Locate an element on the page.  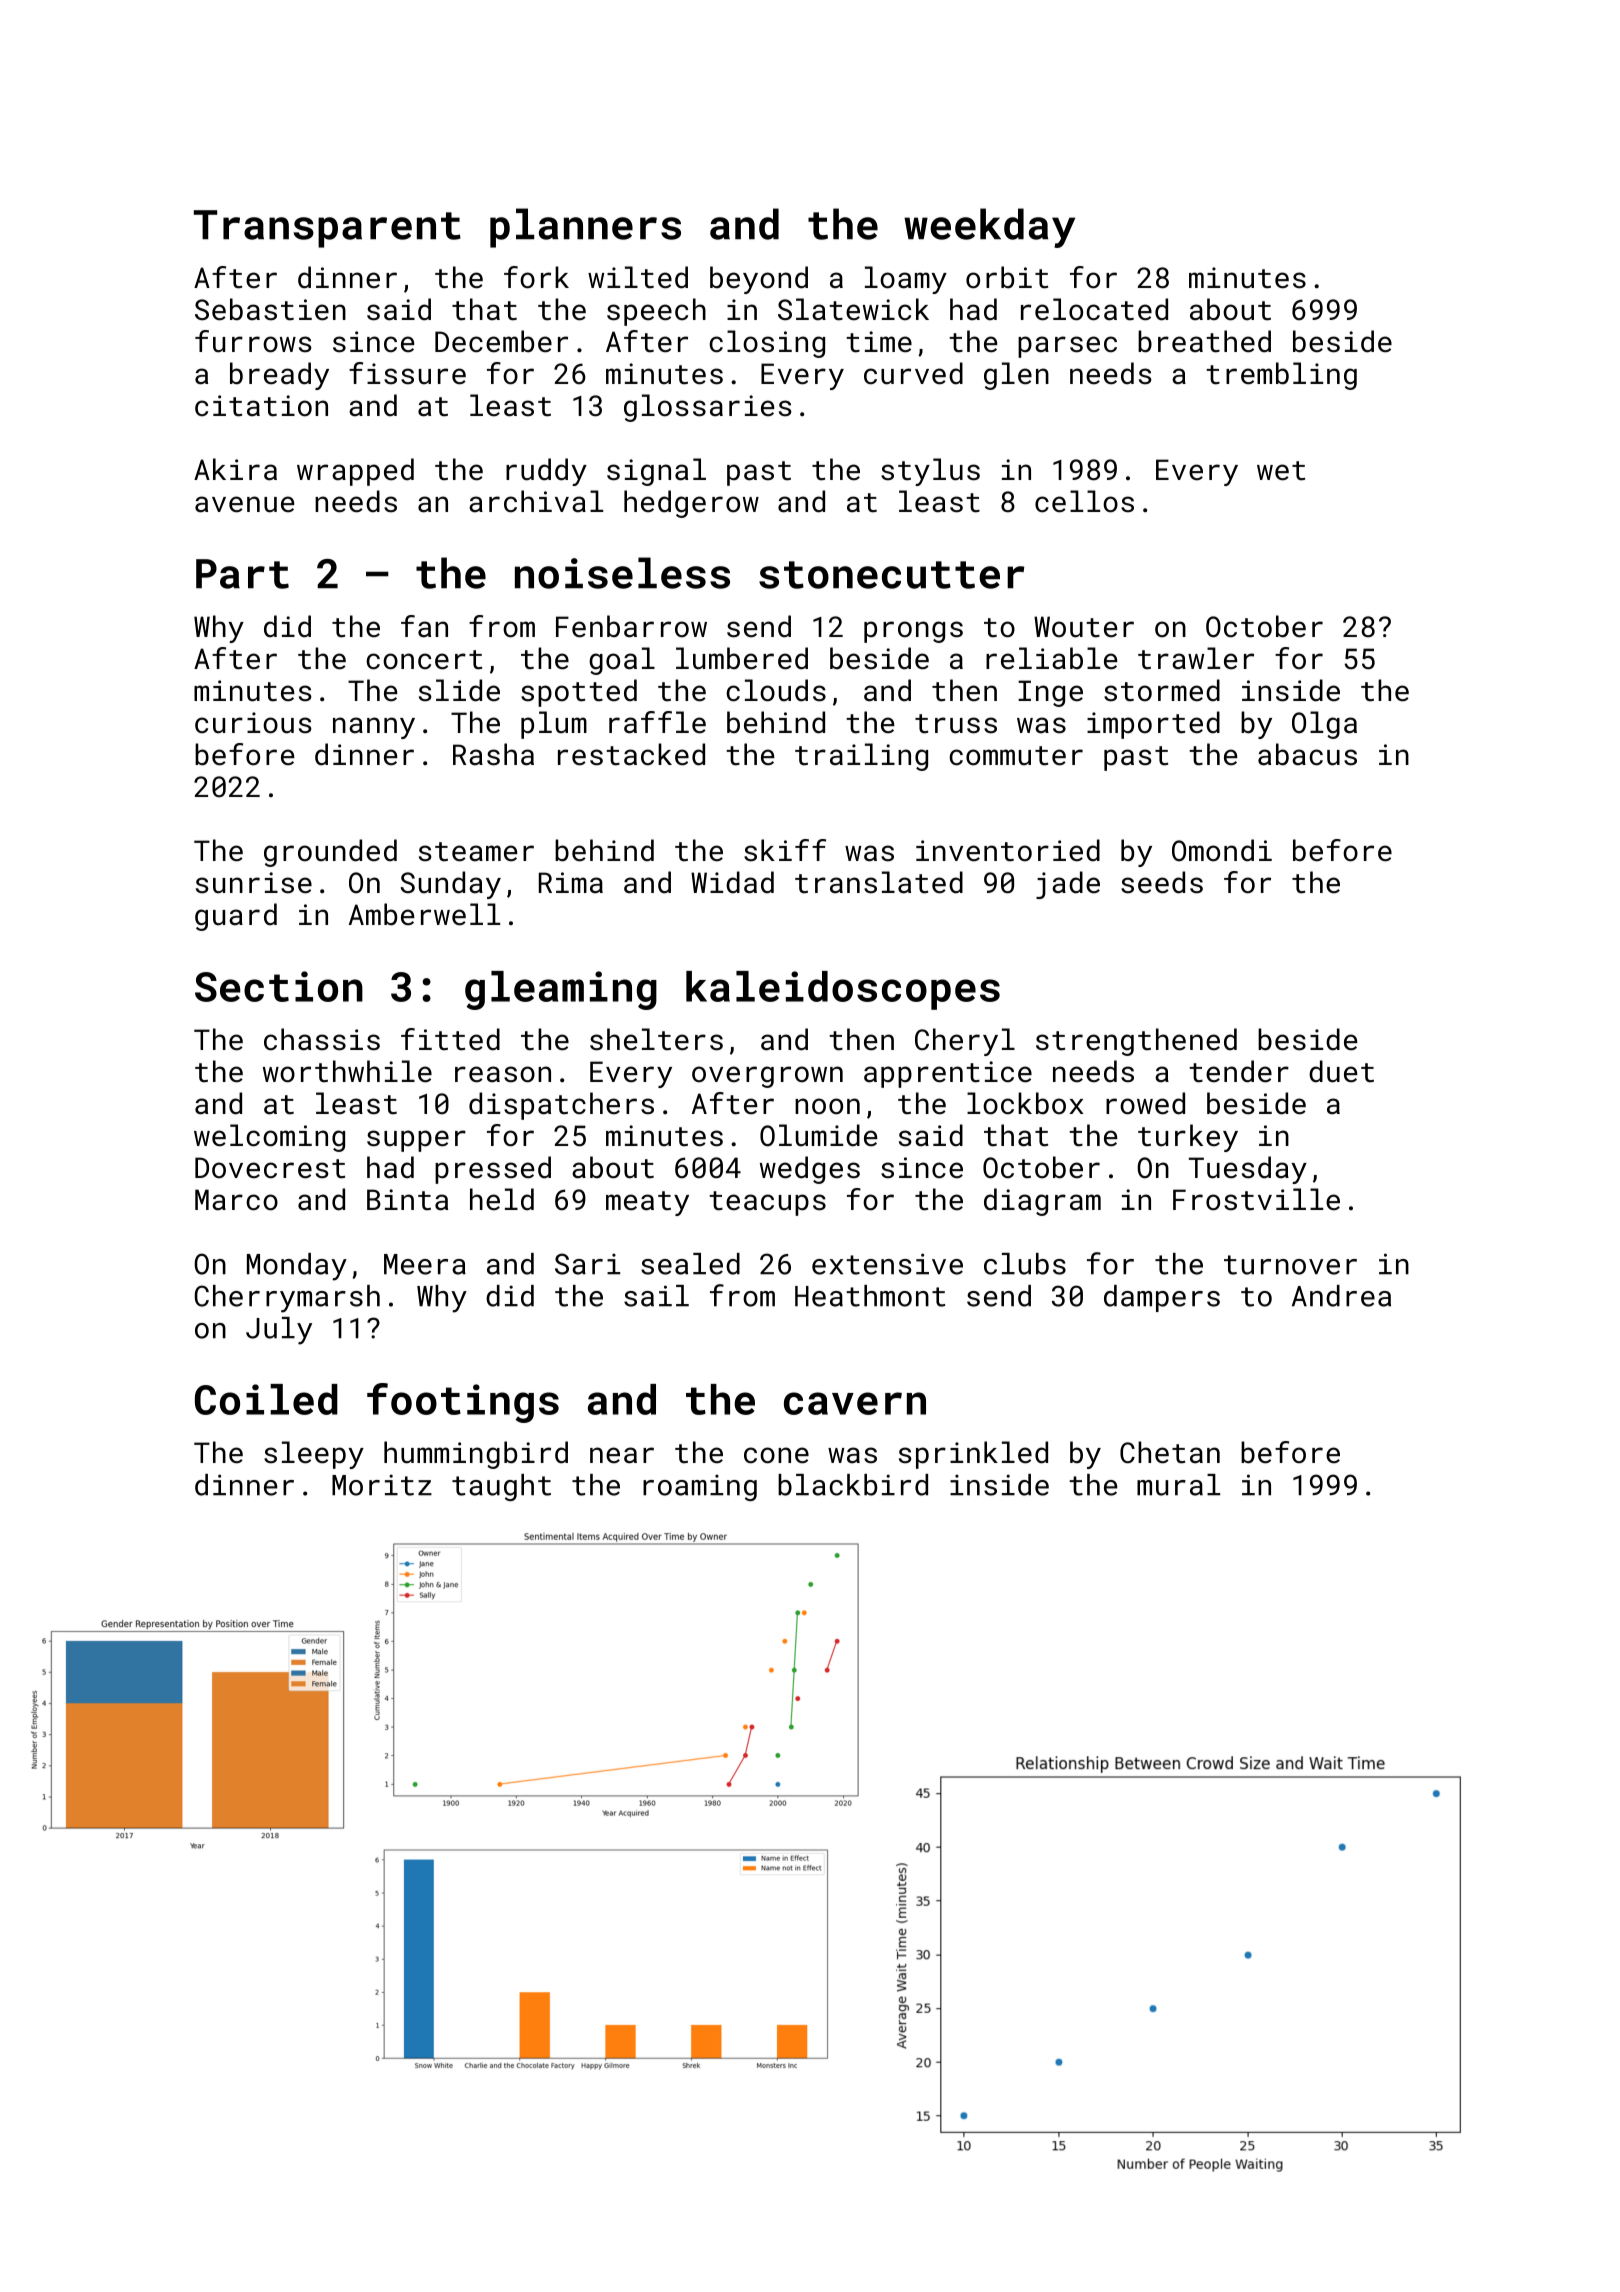
planners is located at coordinates (585, 228).
